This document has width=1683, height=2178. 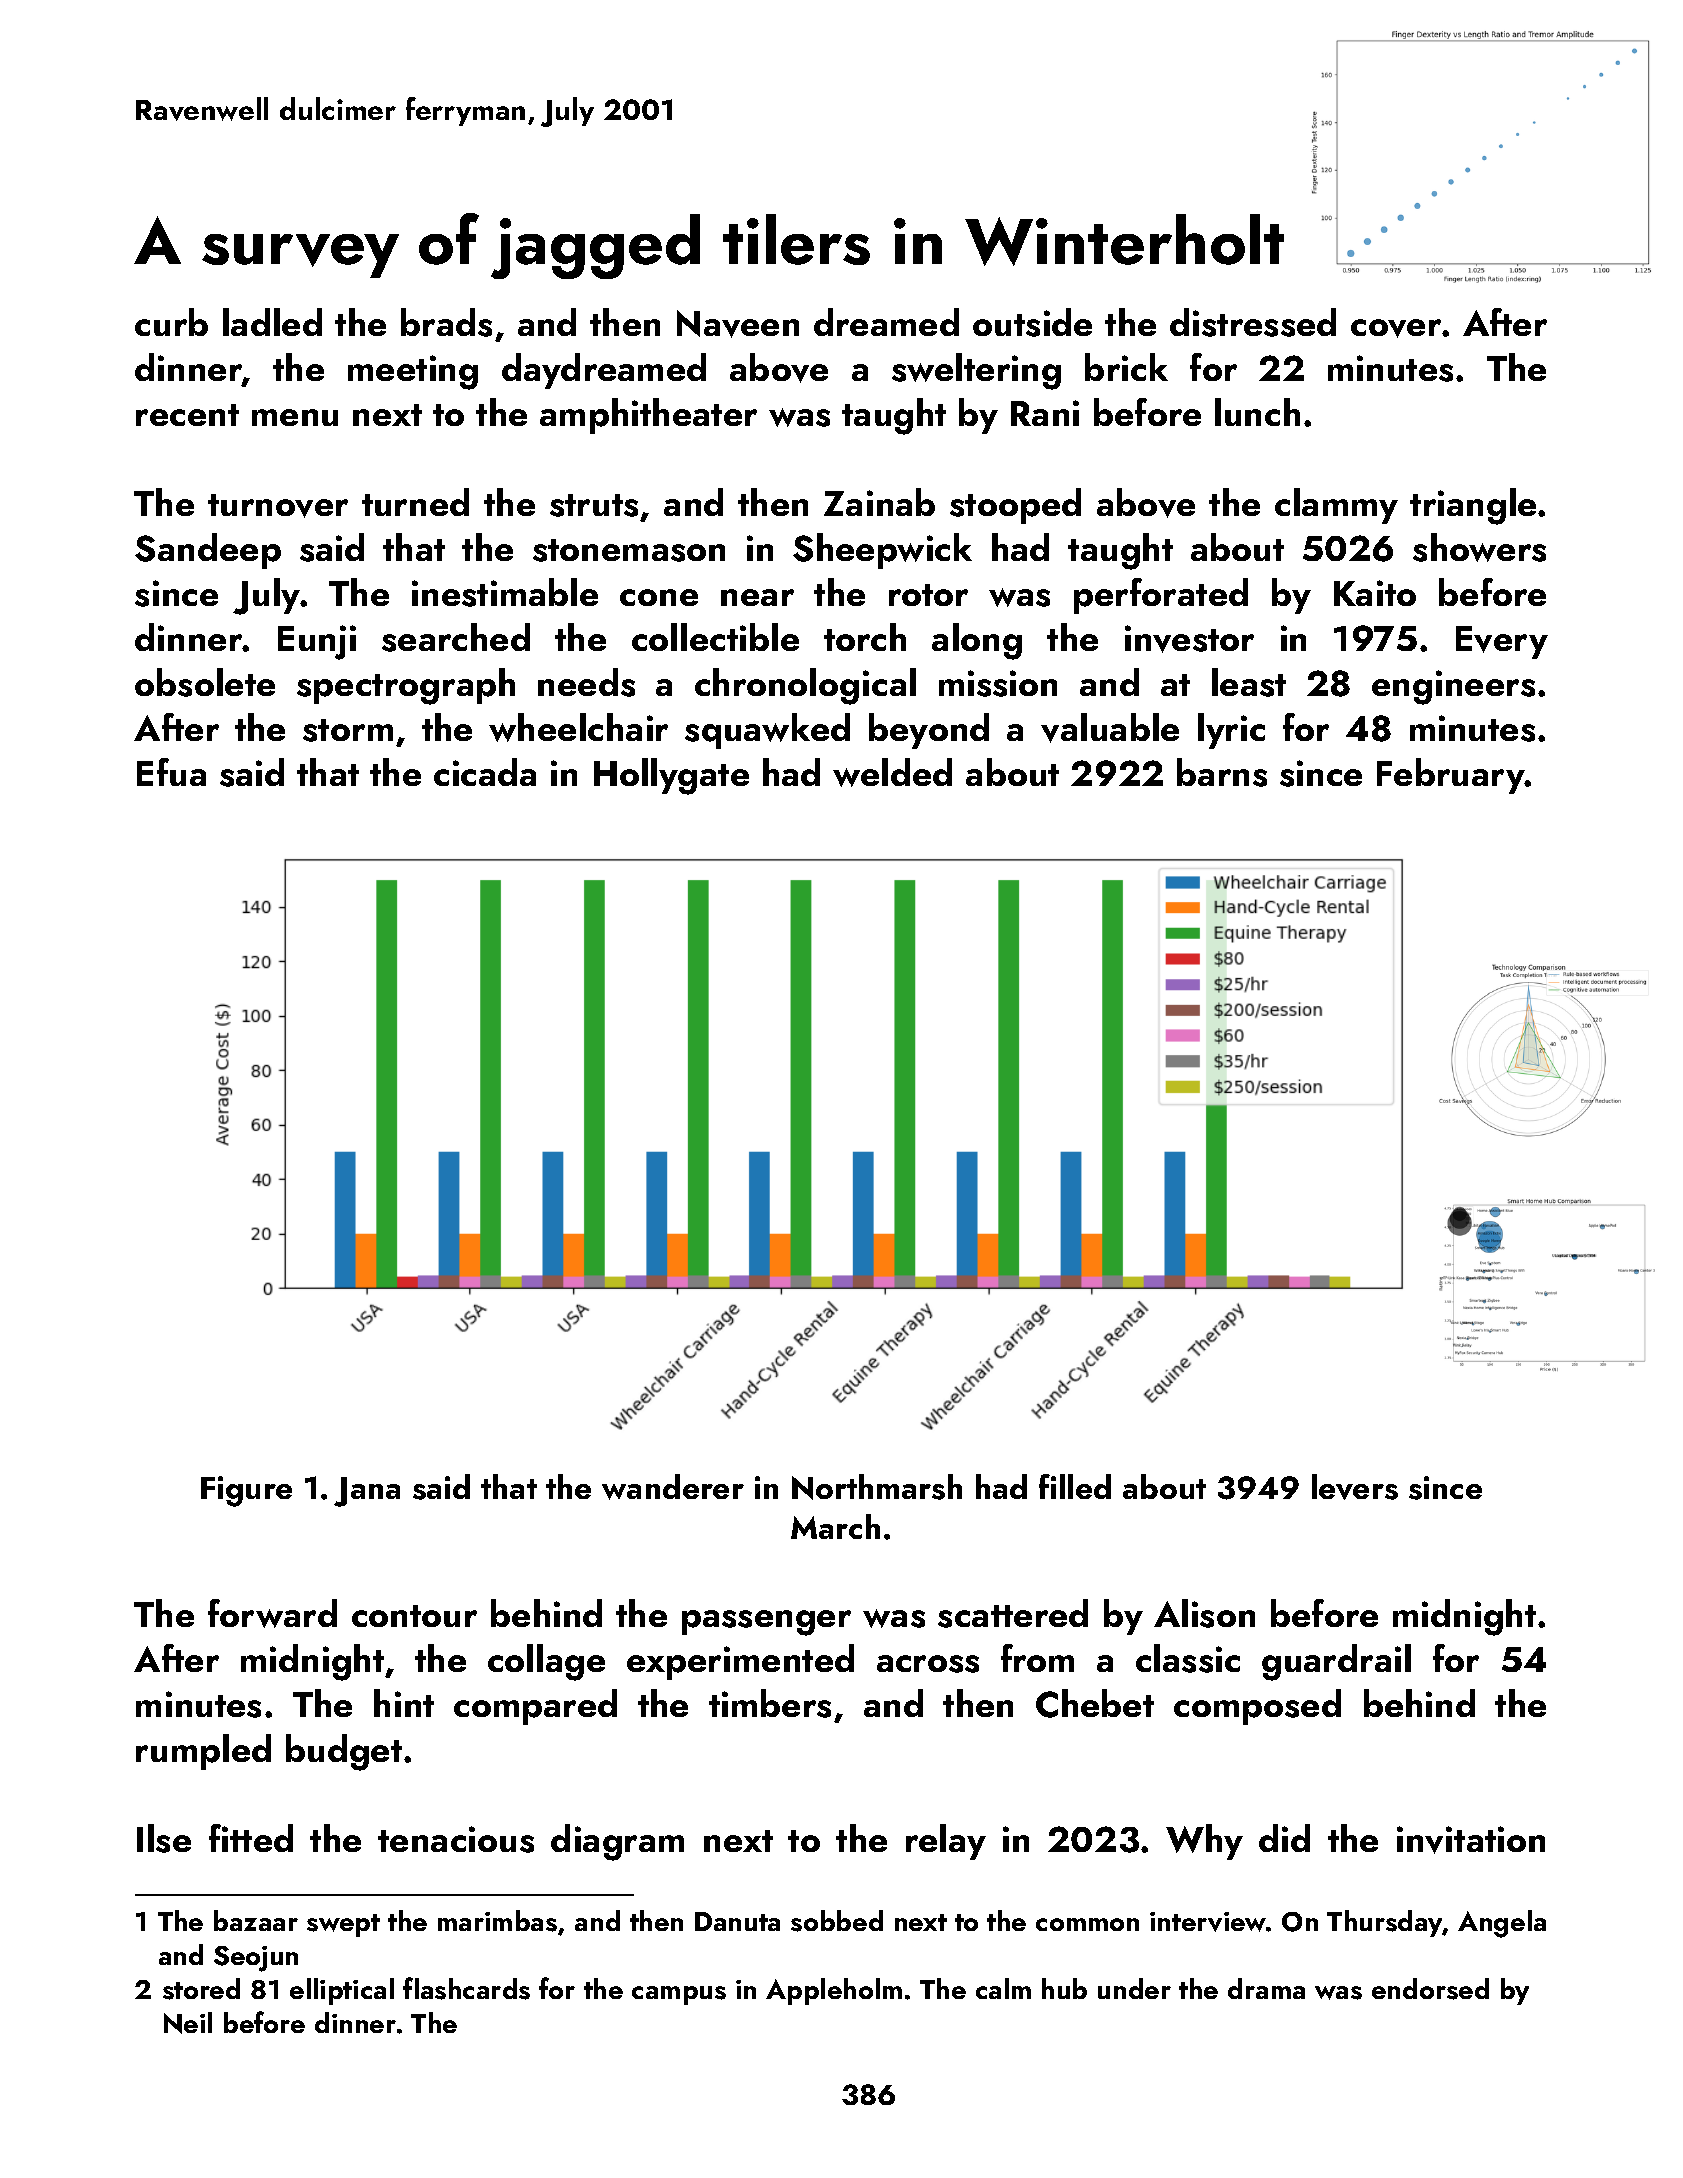 I want to click on Naveen, so click(x=738, y=324).
